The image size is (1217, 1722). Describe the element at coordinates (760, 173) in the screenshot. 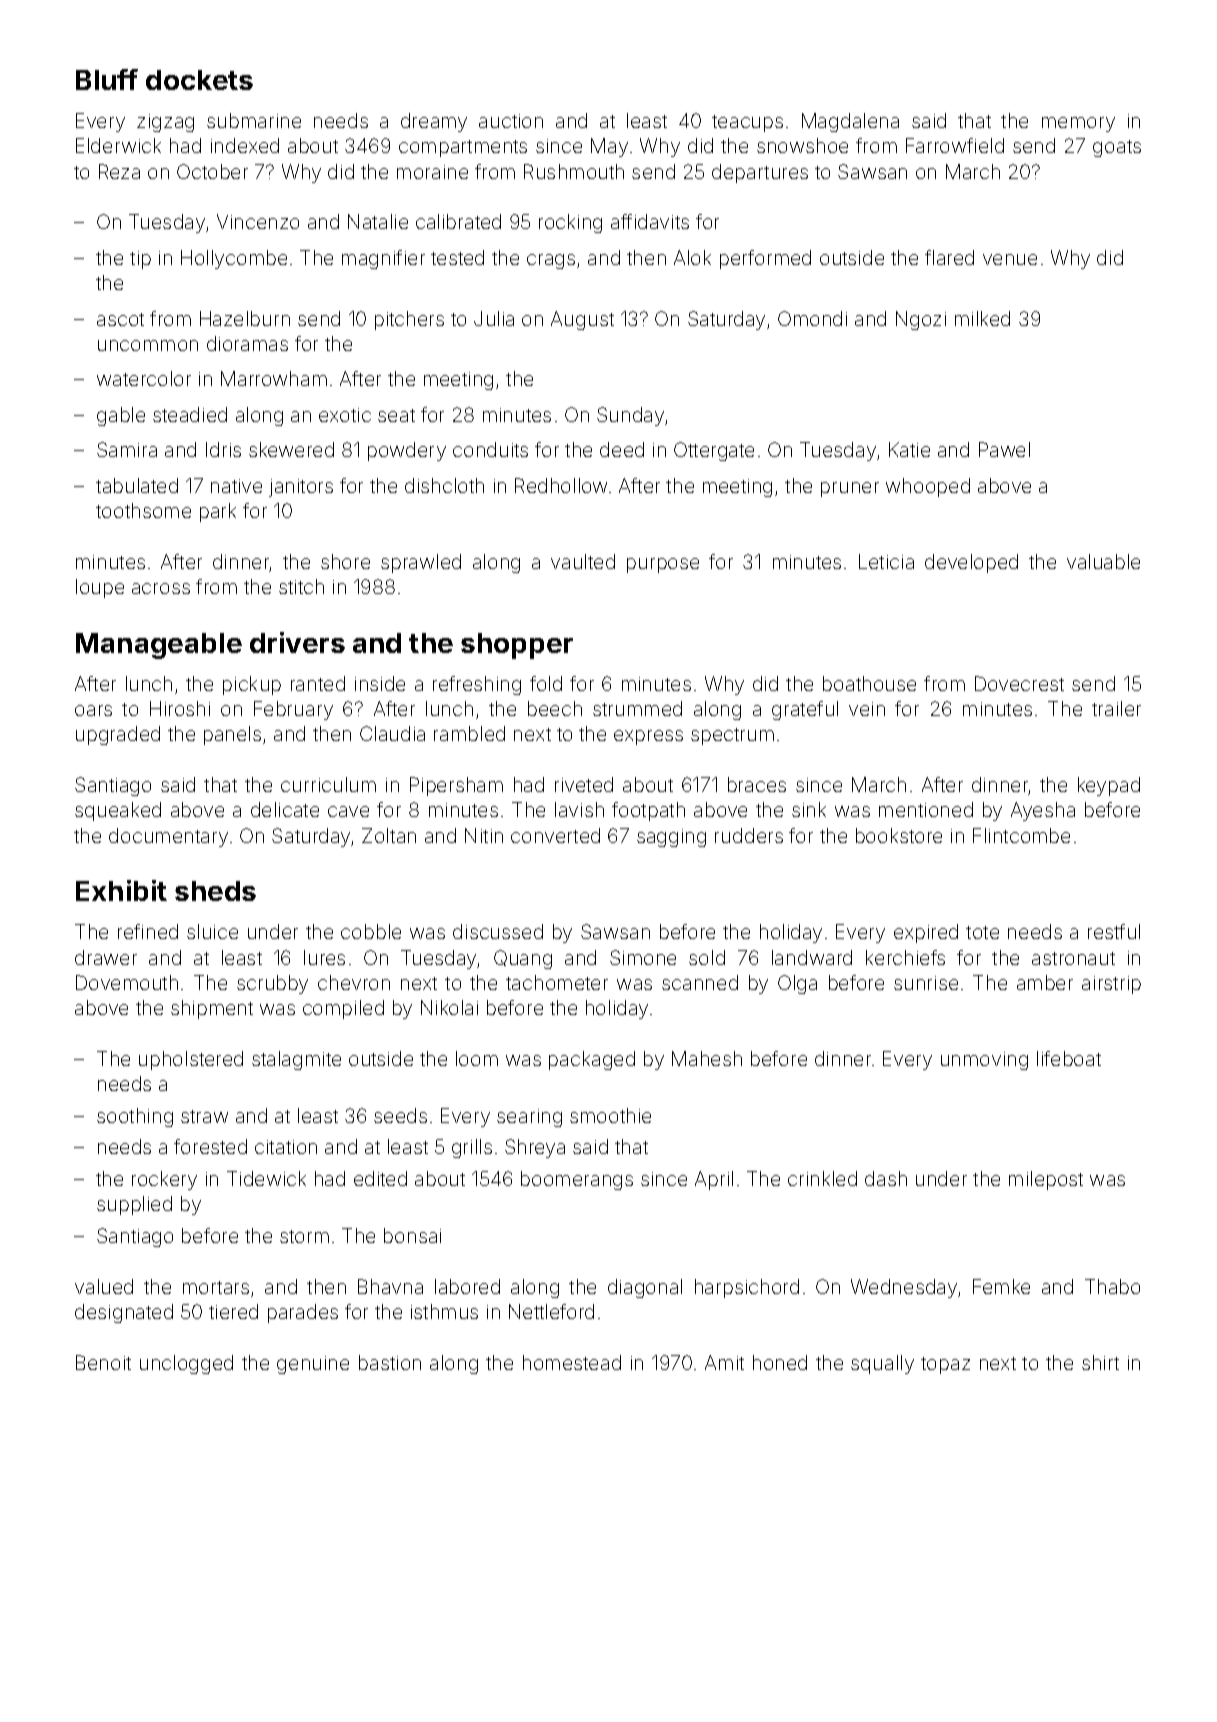

I see `departures` at that location.
